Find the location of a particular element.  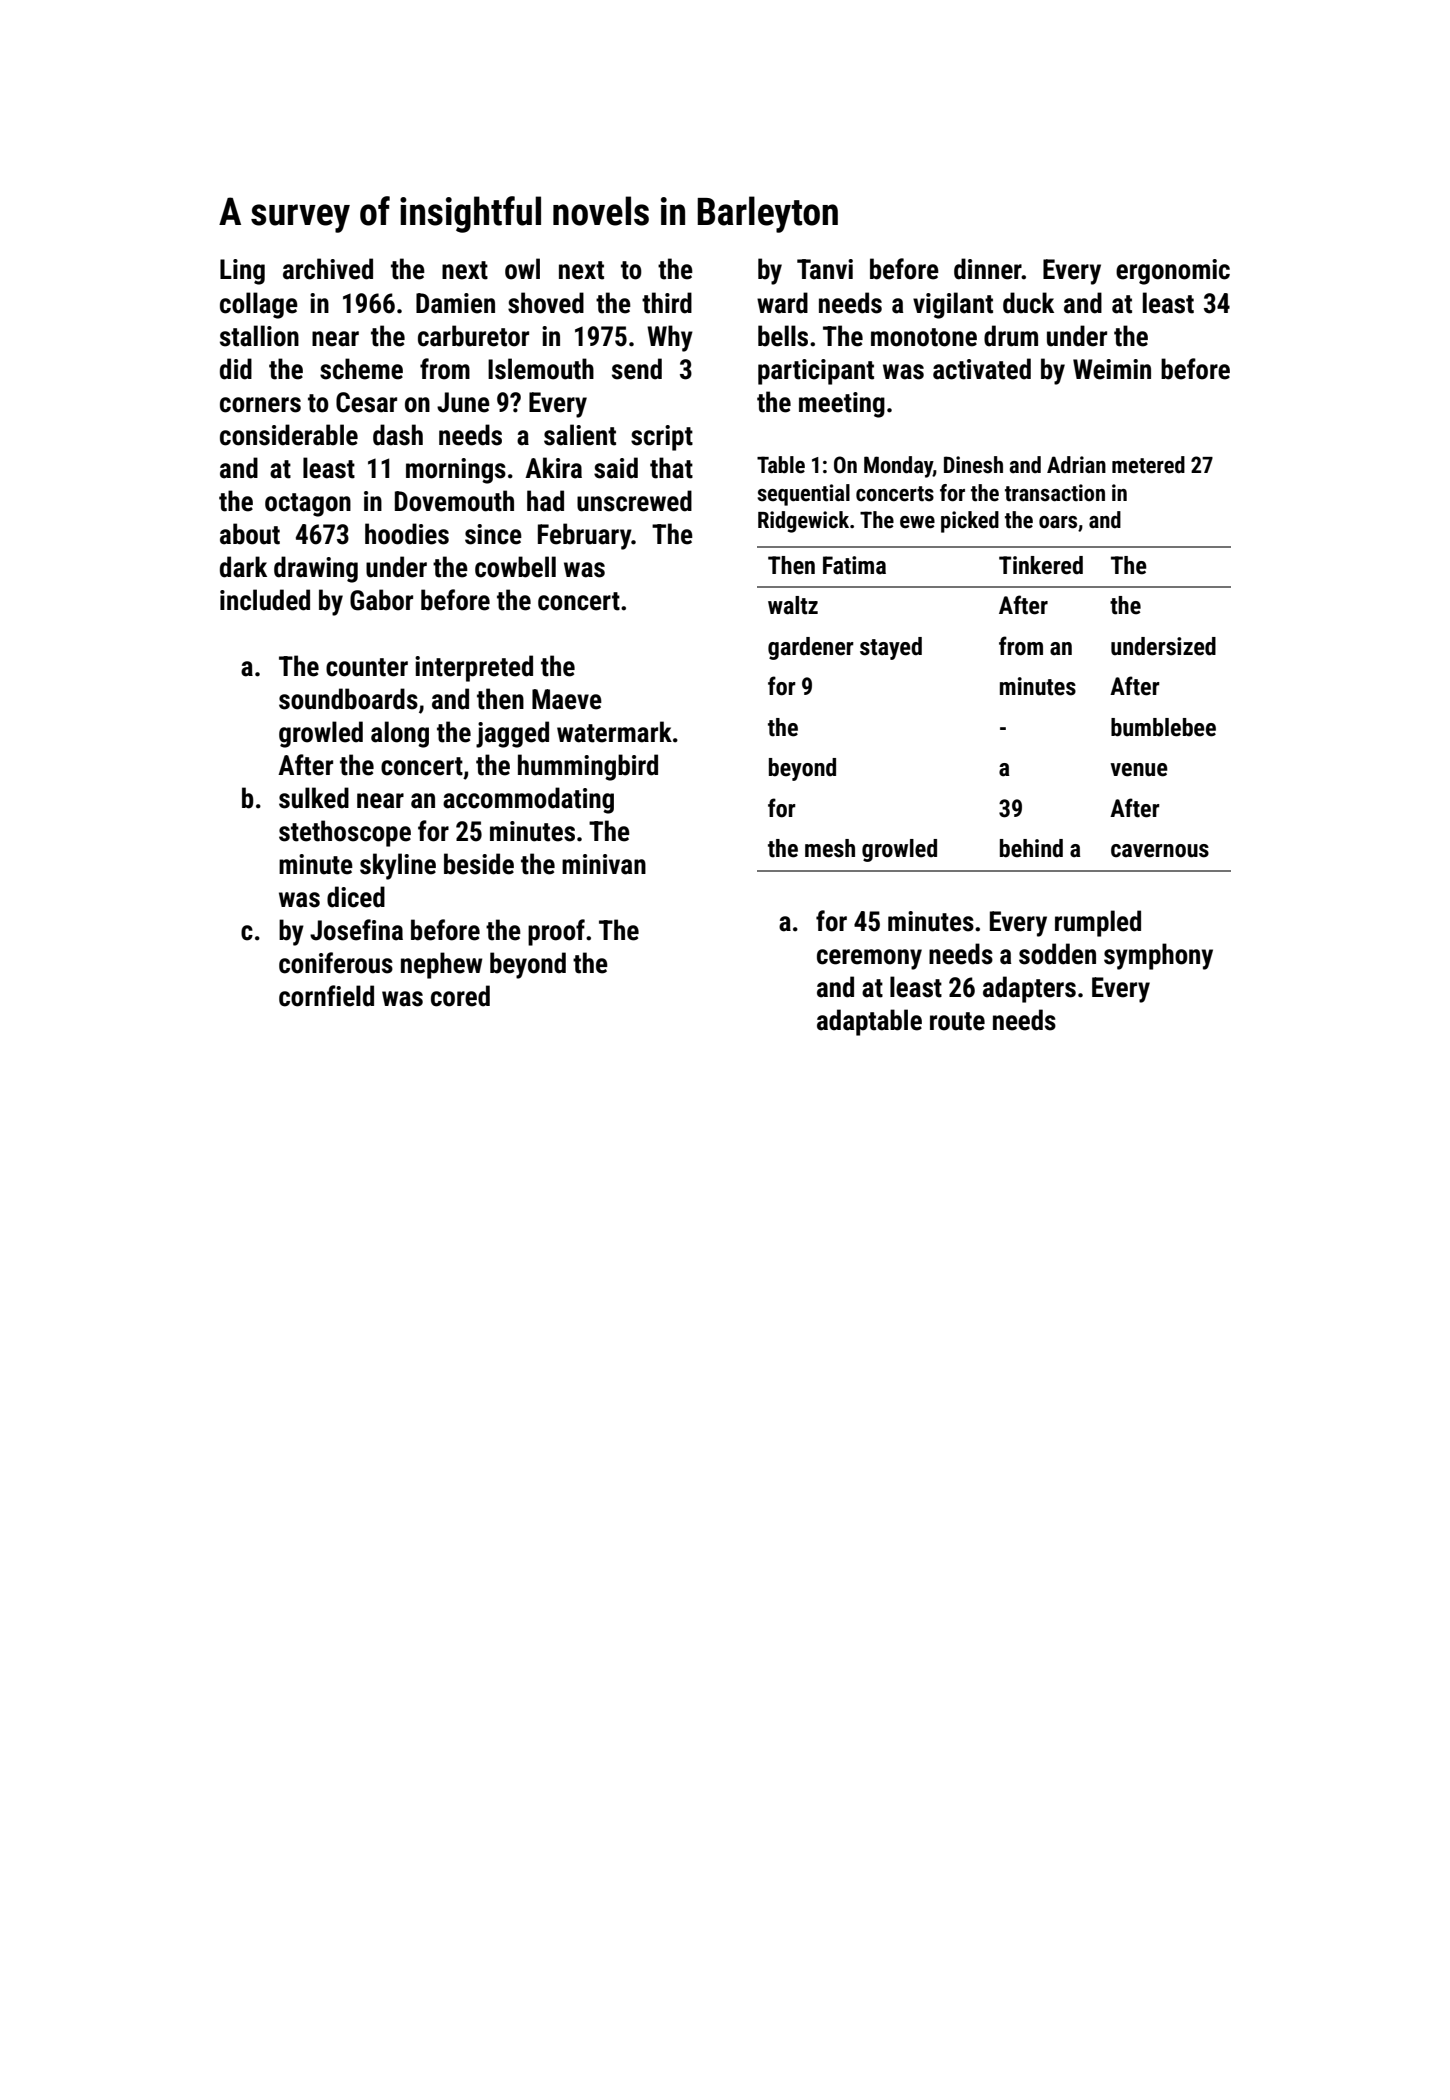

coniferous is located at coordinates (336, 963).
